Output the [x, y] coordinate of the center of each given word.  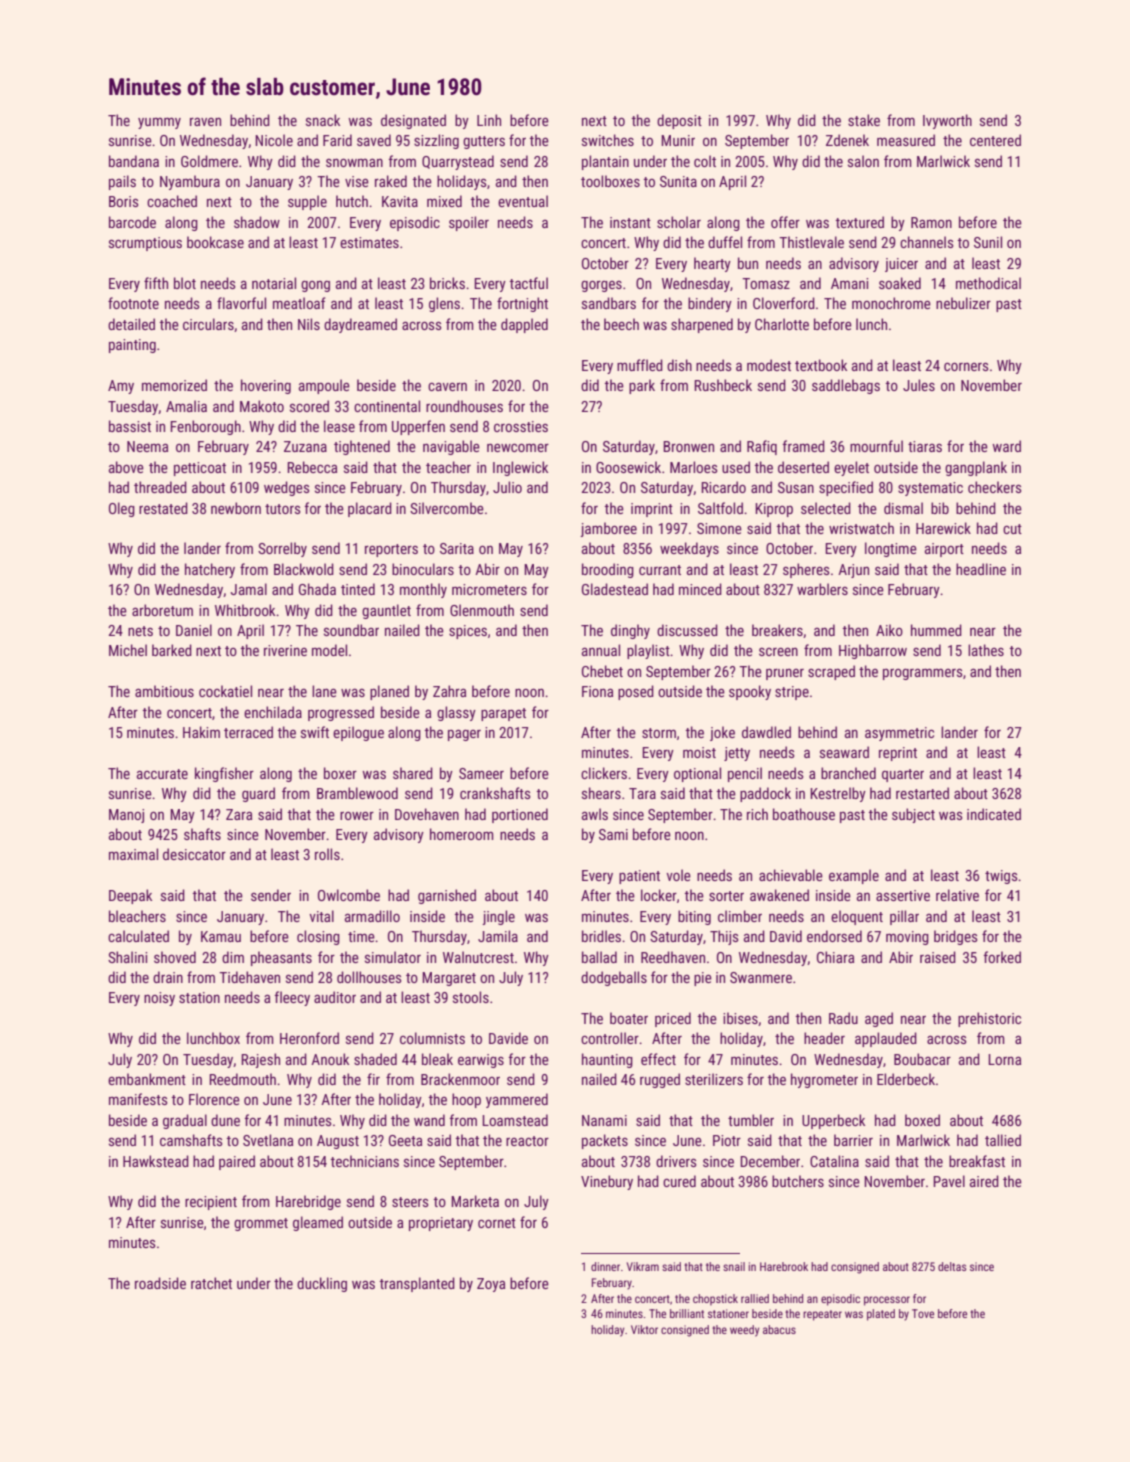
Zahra [449, 691]
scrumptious [145, 244]
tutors [282, 509]
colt [705, 161]
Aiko [889, 630]
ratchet [211, 1283]
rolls [327, 854]
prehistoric [989, 1019]
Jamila [498, 936]
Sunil [988, 242]
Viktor [644, 1329]
